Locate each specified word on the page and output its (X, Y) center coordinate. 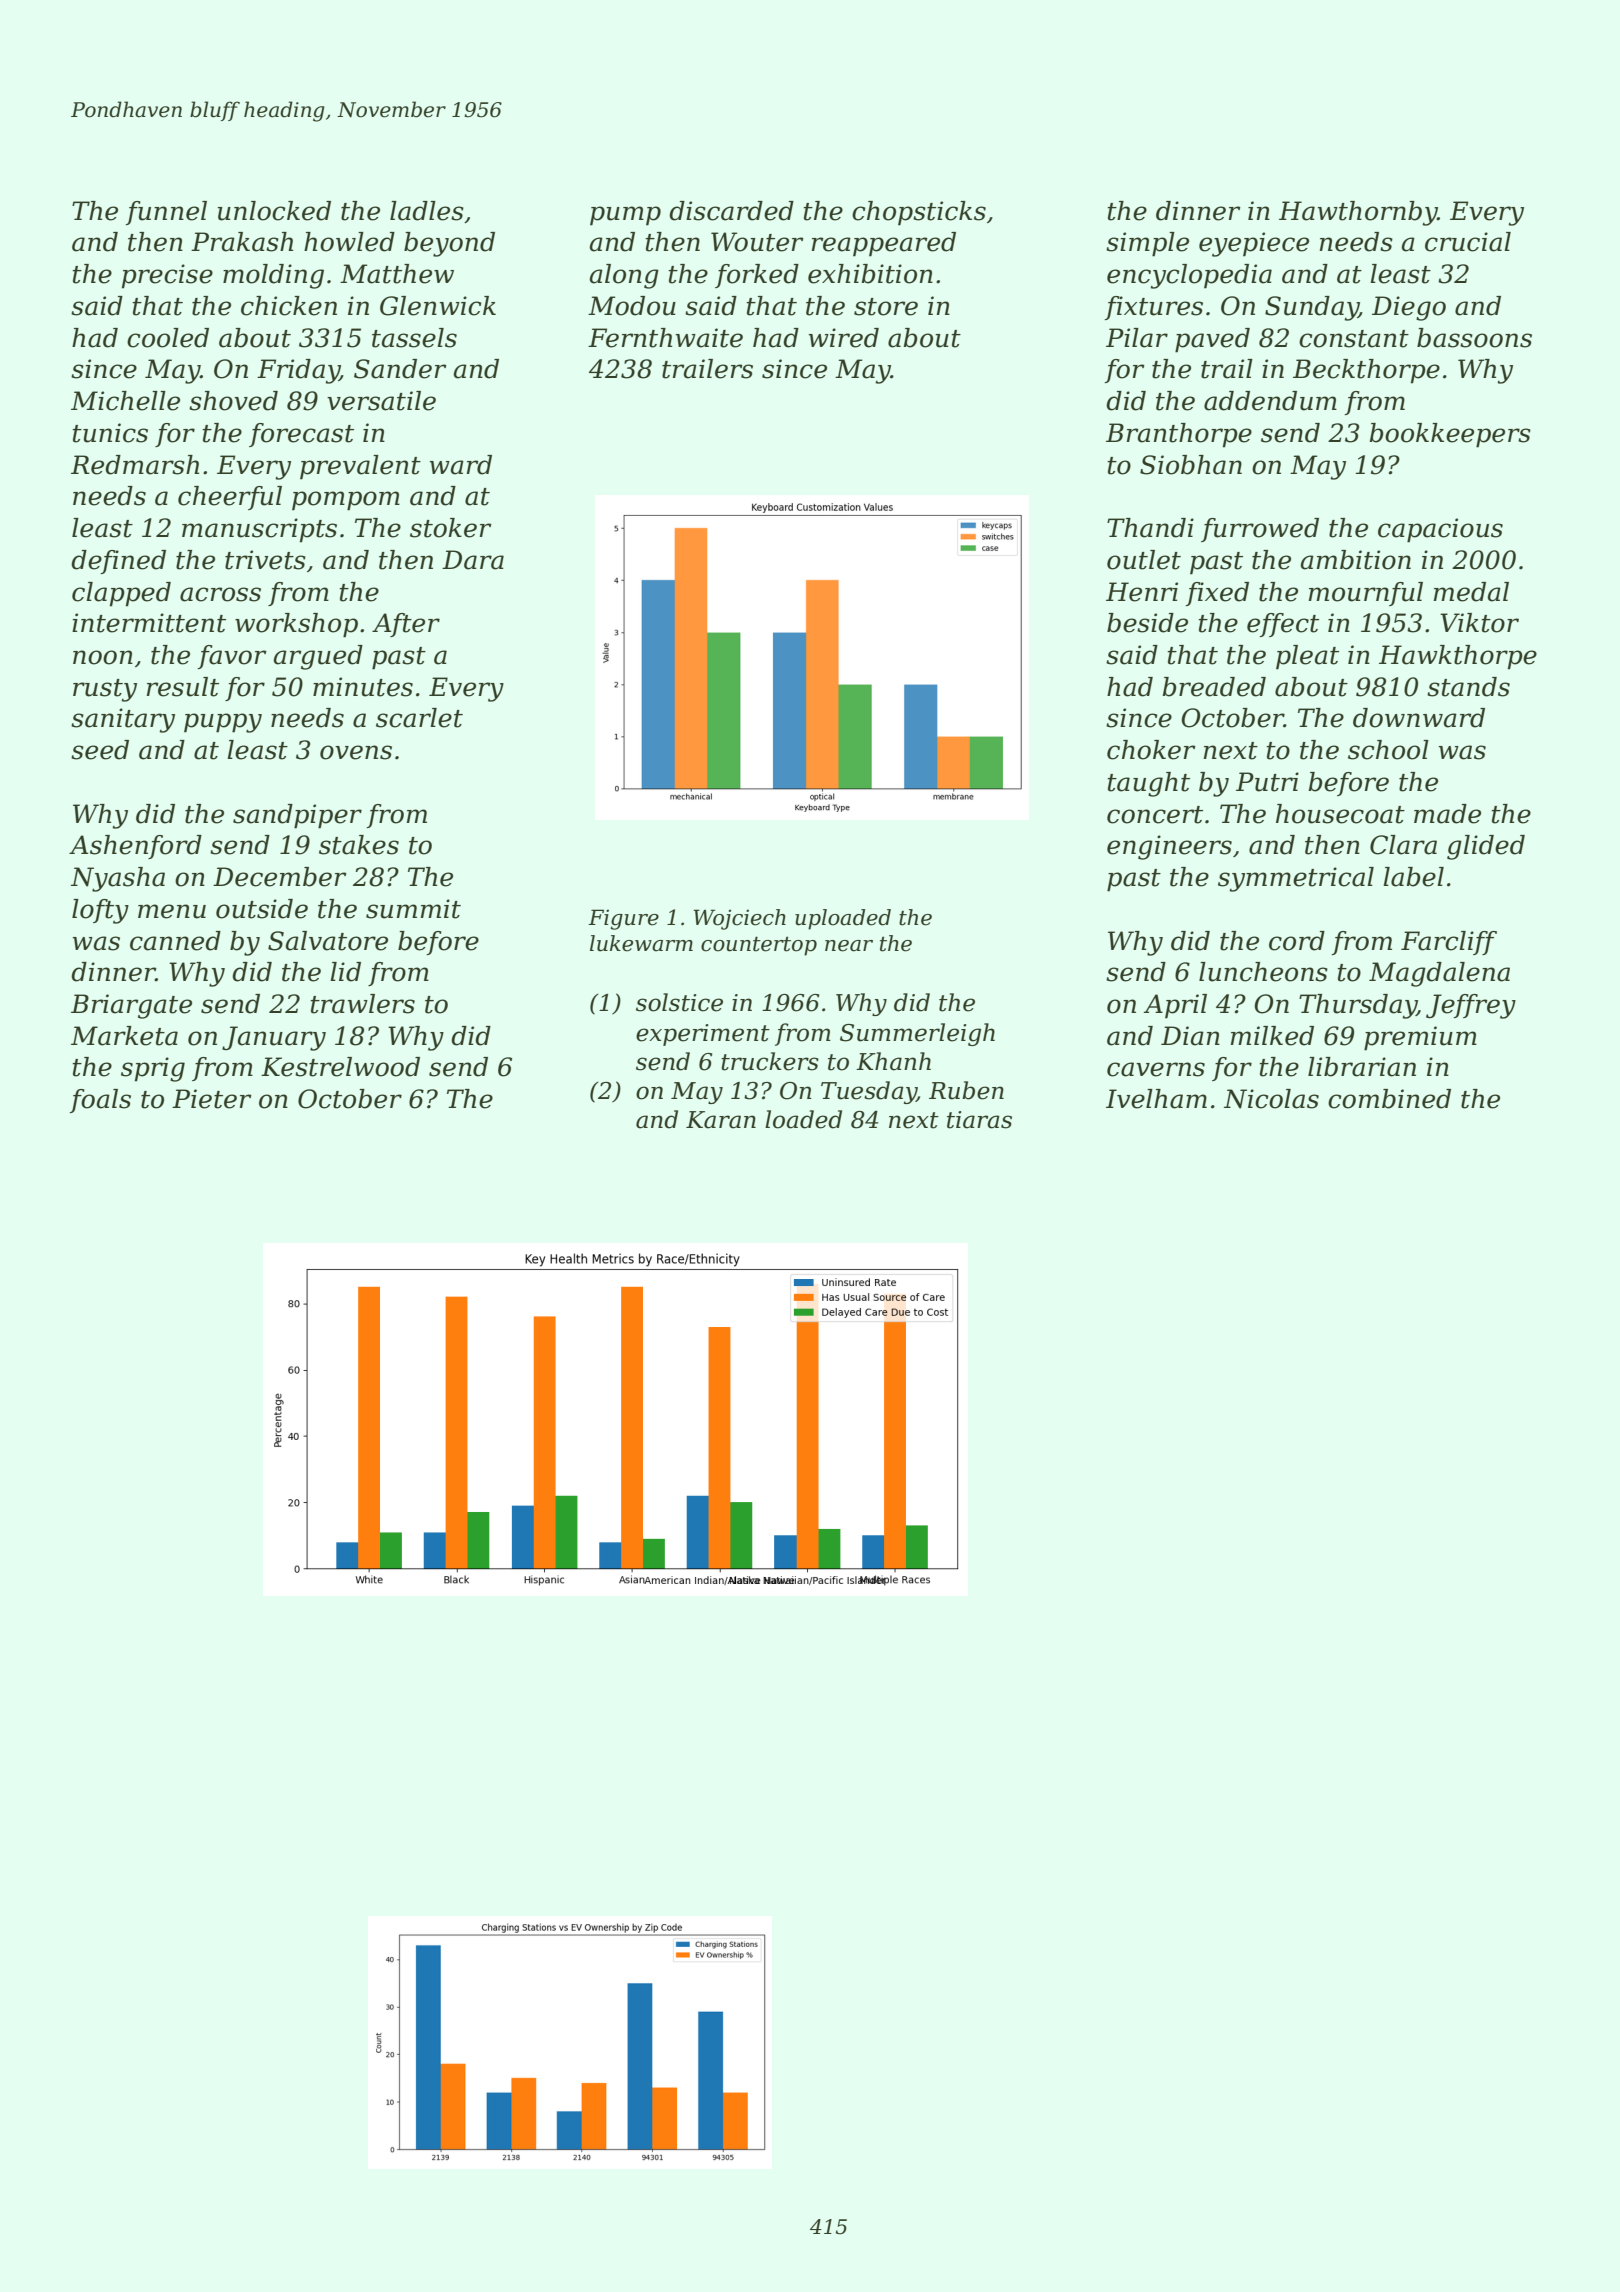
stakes (359, 845)
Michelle (125, 401)
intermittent (149, 623)
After (406, 625)
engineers (1169, 847)
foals (100, 1101)
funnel (166, 213)
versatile (381, 401)
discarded (731, 211)
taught (1149, 784)
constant (1354, 339)
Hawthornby (1358, 213)
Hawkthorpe (1458, 657)
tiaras (979, 1120)
